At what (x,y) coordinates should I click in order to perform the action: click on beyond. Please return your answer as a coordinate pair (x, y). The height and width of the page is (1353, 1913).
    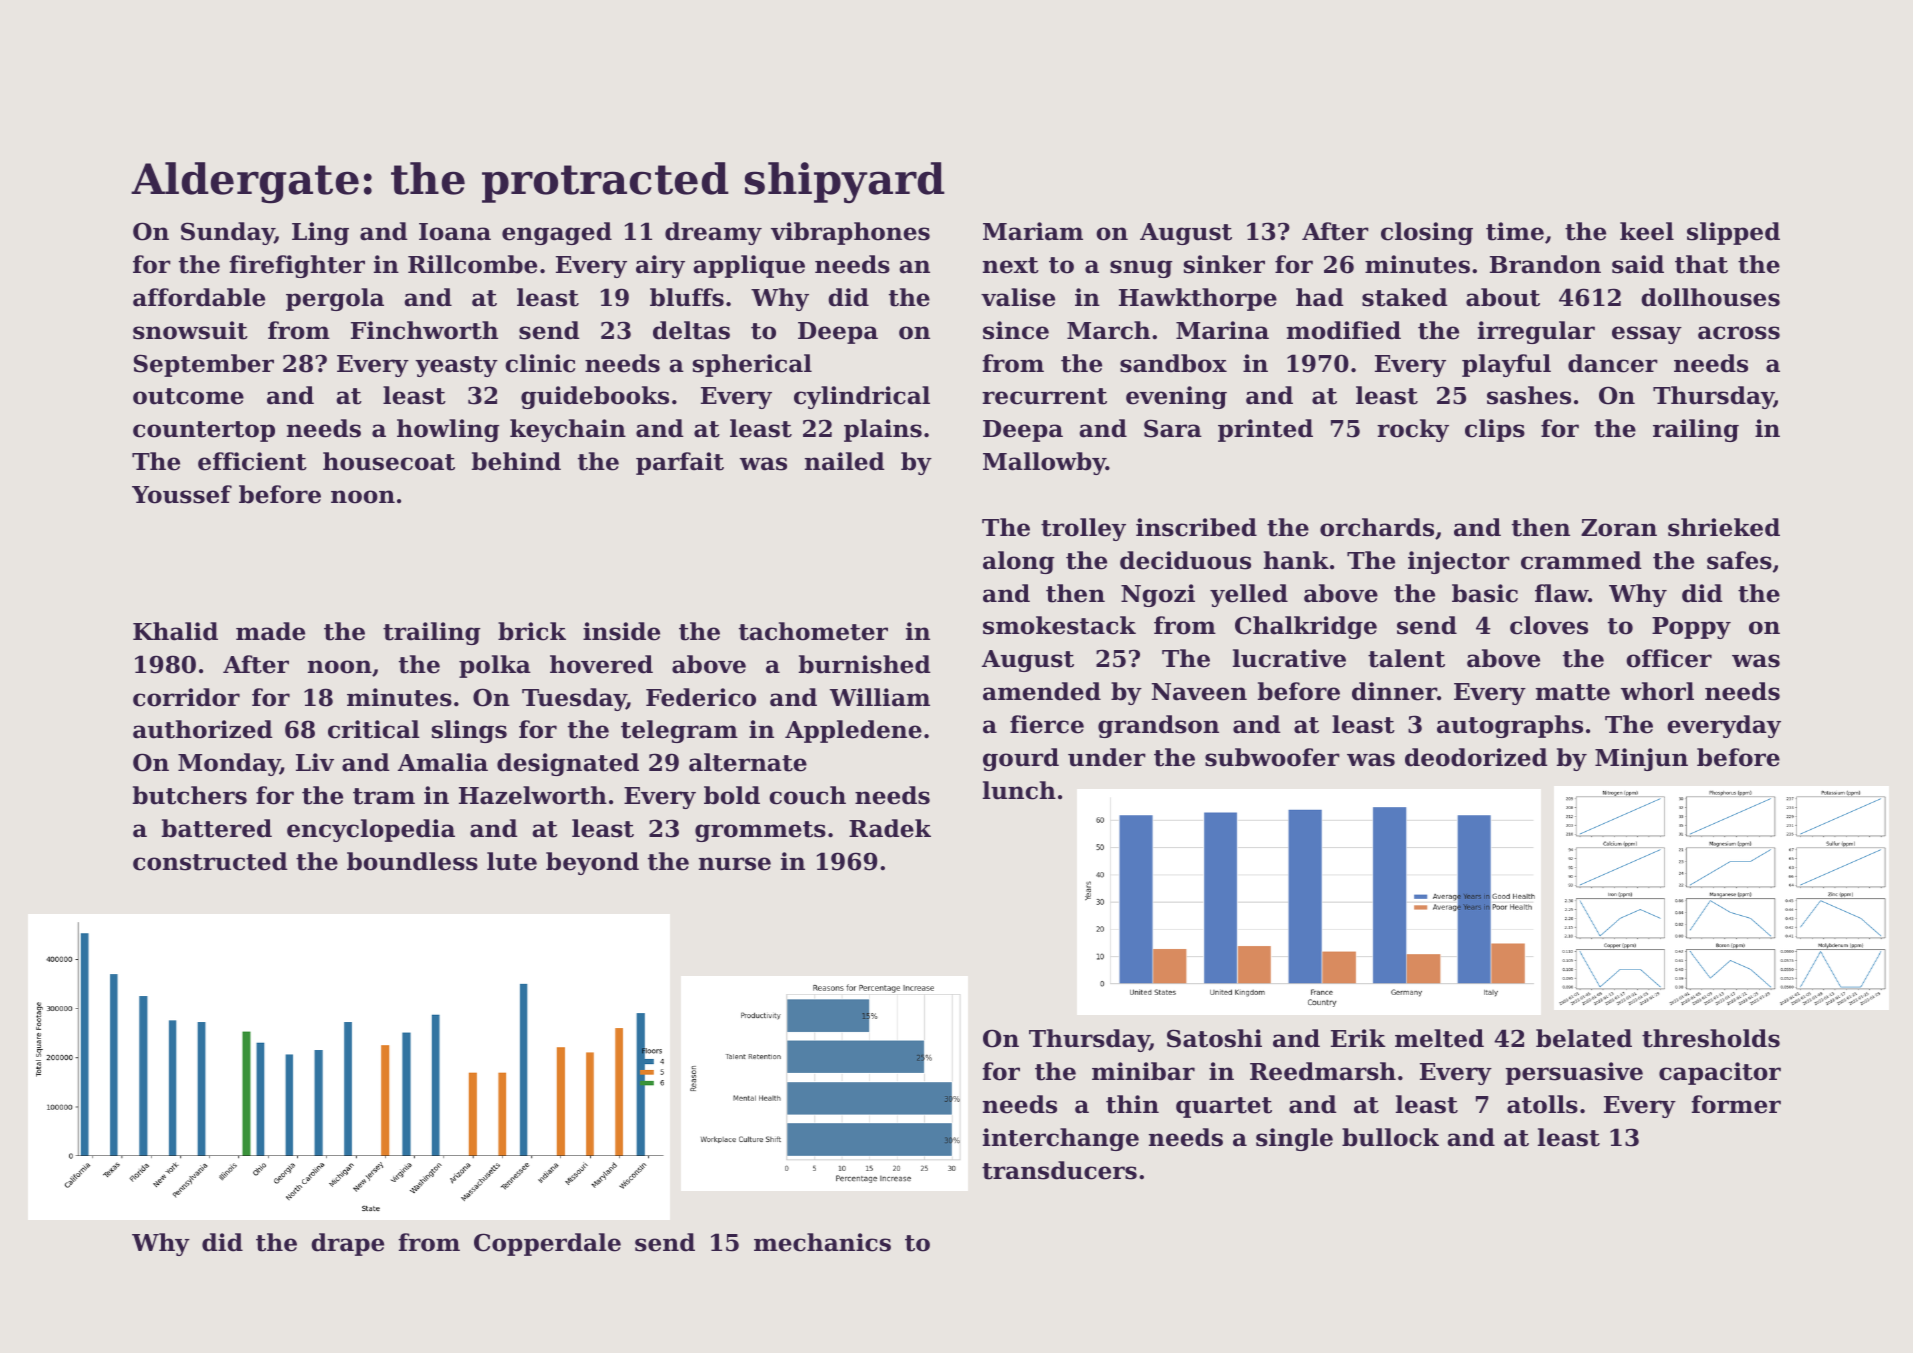
    Looking at the image, I should click on (592, 863).
